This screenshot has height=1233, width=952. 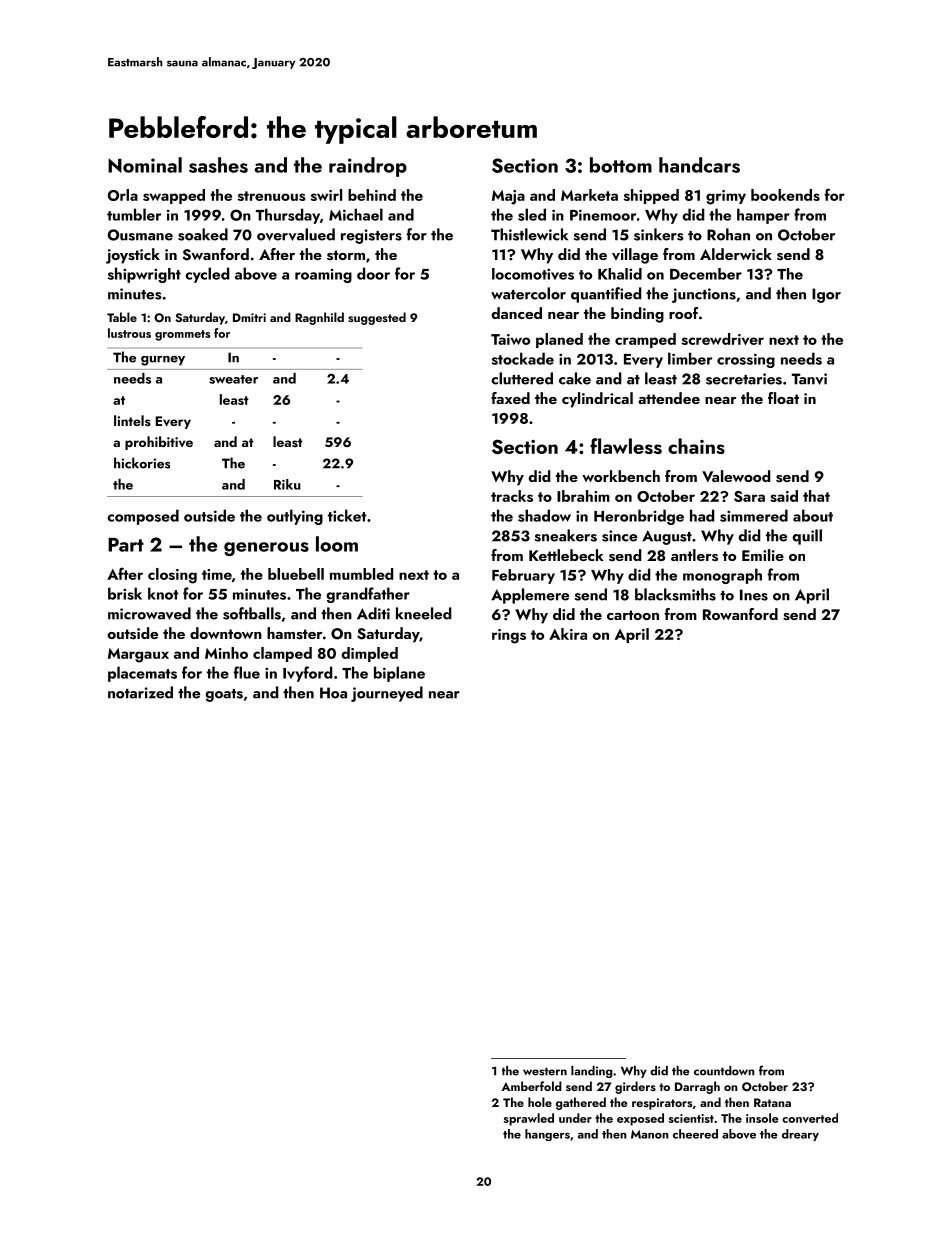 What do you see at coordinates (545, 1071) in the screenshot?
I see `western` at bounding box center [545, 1071].
